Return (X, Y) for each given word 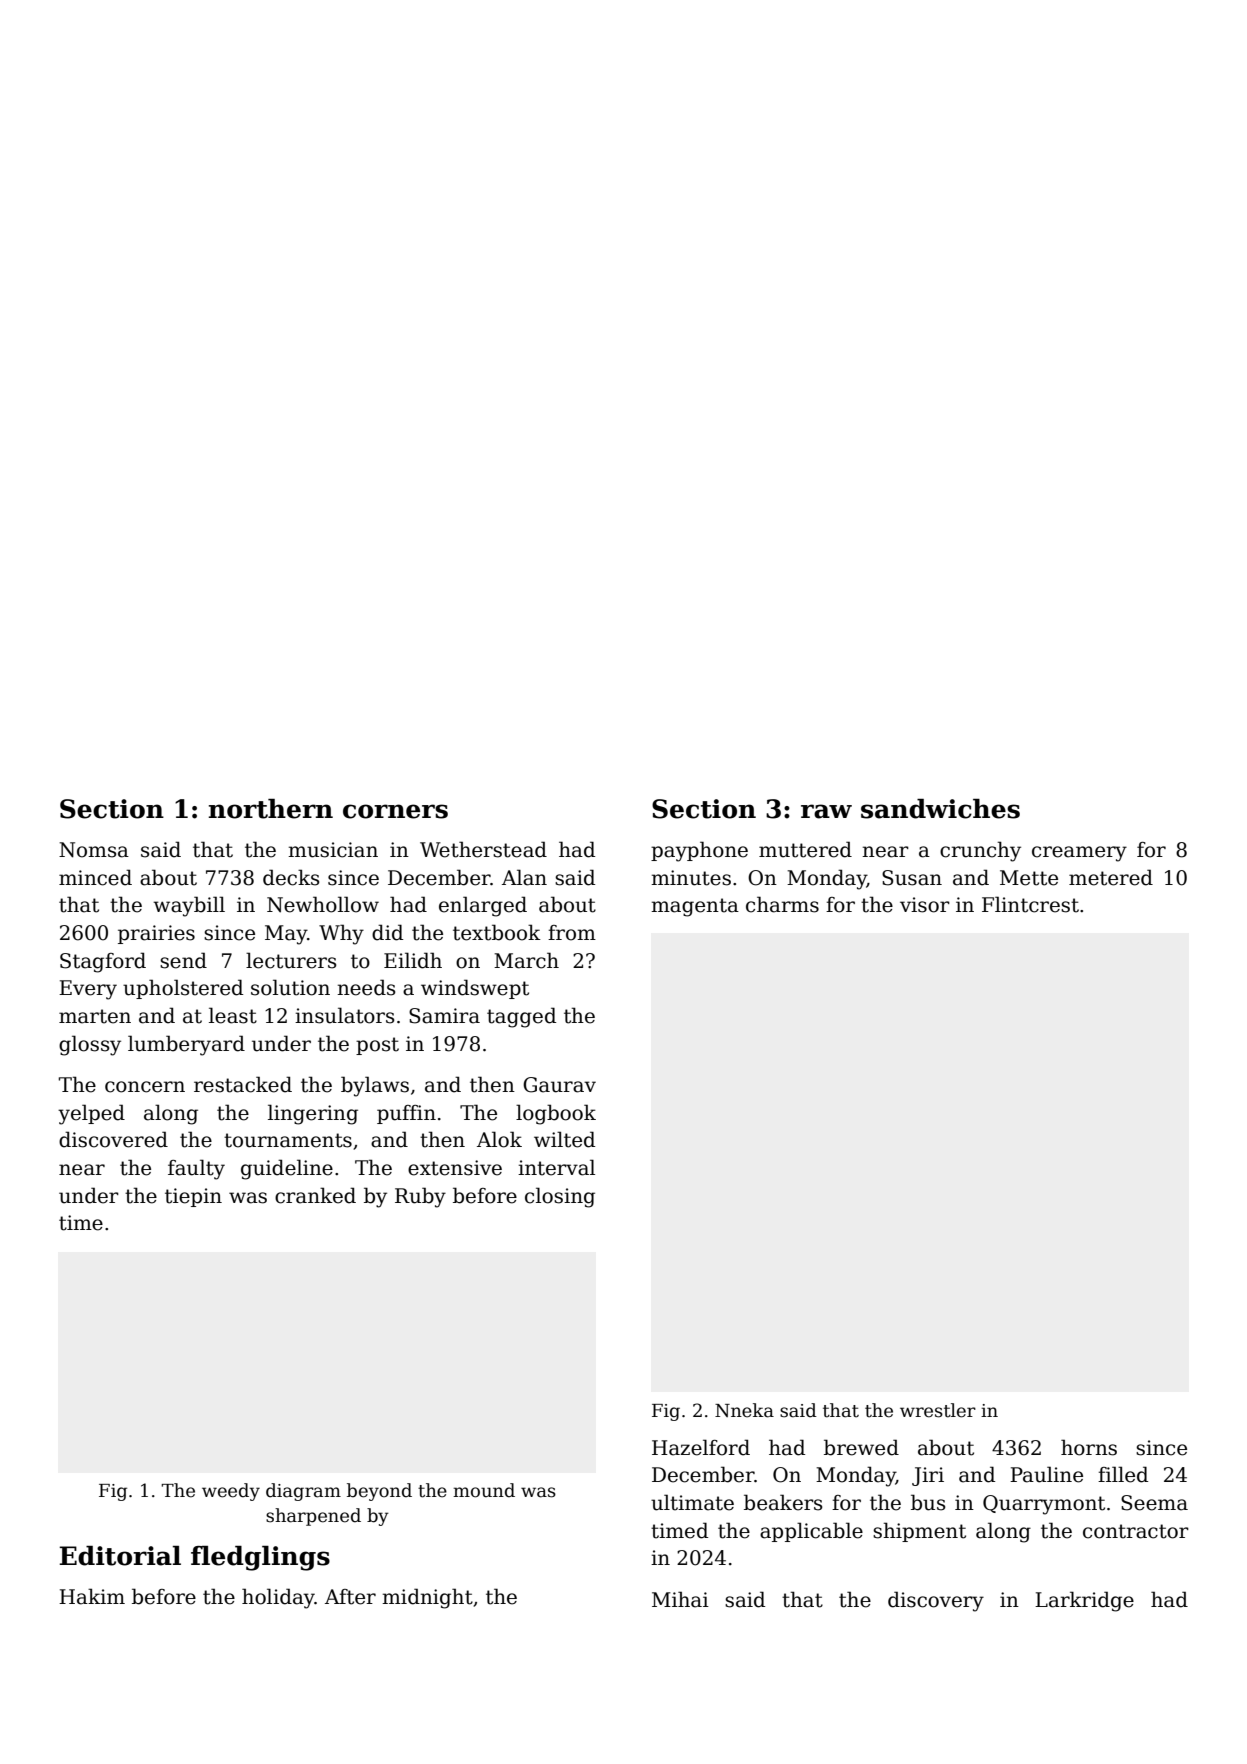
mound (484, 1490)
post (377, 1046)
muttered (805, 849)
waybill (189, 906)
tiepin (193, 1197)
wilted (564, 1139)
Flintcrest (1030, 904)
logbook (556, 1114)
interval (556, 1167)
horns (1089, 1447)
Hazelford (701, 1447)
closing (560, 1197)
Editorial (120, 1556)
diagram (303, 1492)
